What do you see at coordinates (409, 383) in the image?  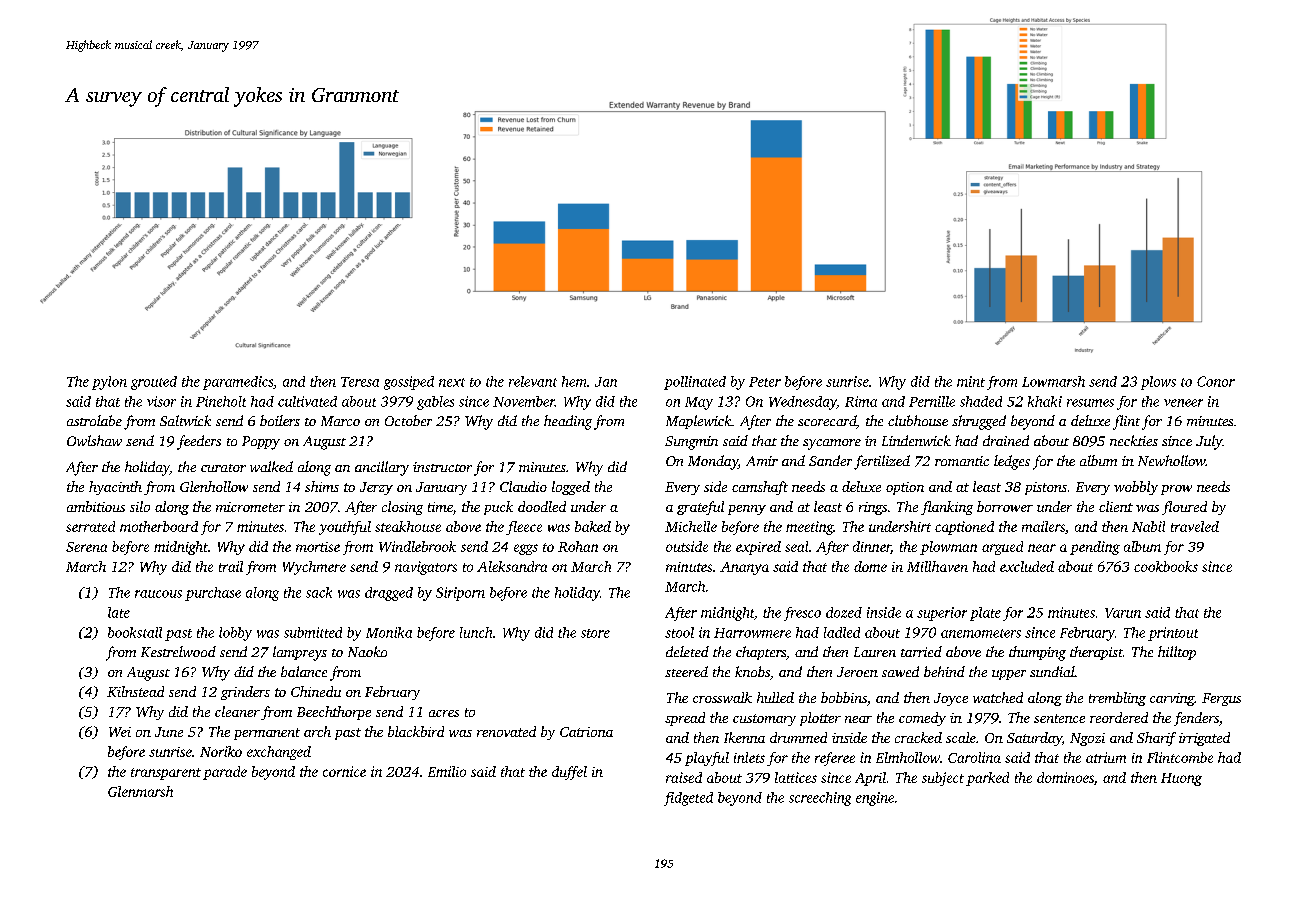 I see `gossiped` at bounding box center [409, 383].
